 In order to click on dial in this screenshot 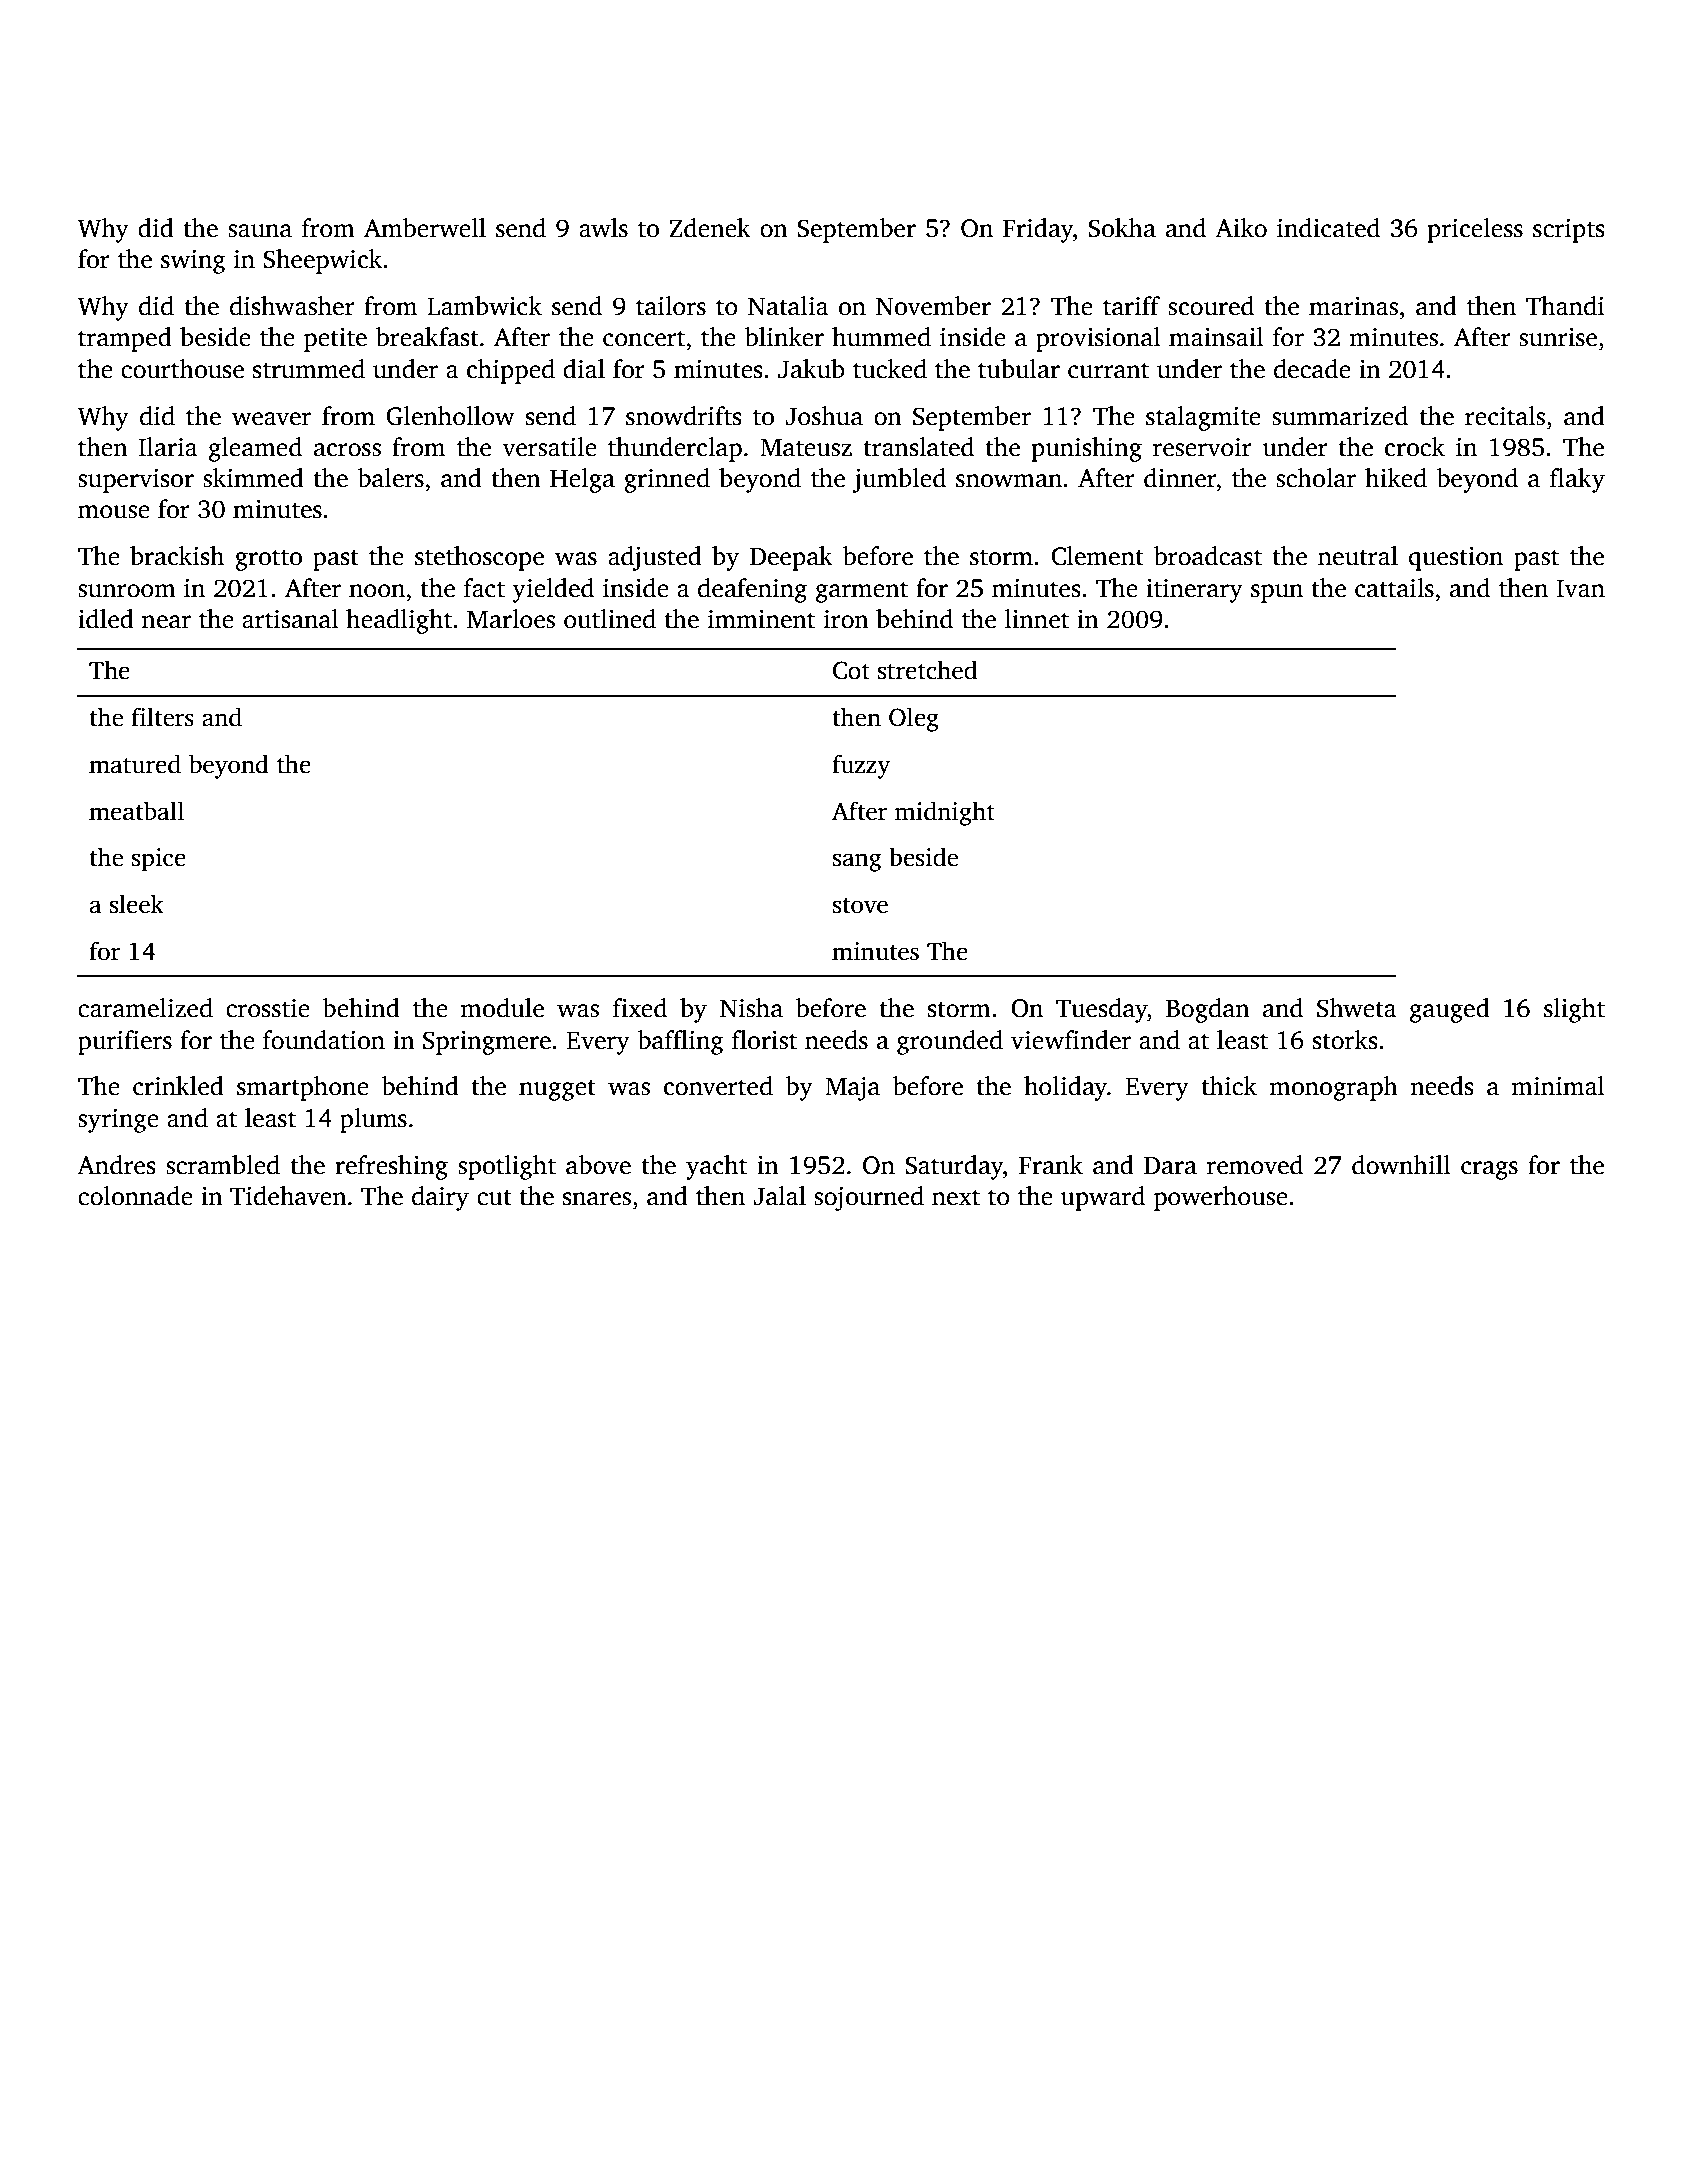, I will do `click(584, 369)`.
